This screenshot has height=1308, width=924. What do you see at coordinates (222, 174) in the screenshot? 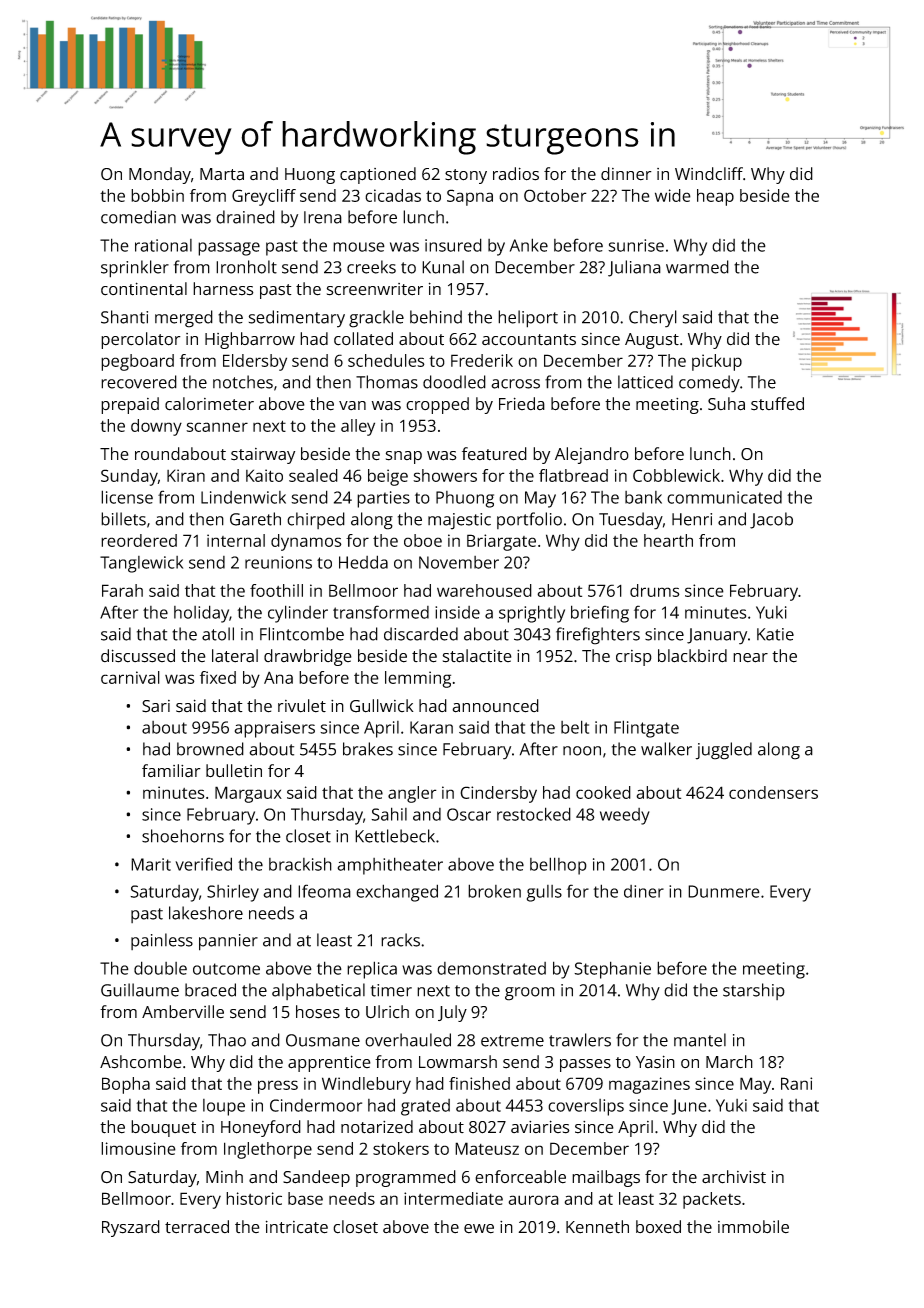
I see `Marta` at bounding box center [222, 174].
